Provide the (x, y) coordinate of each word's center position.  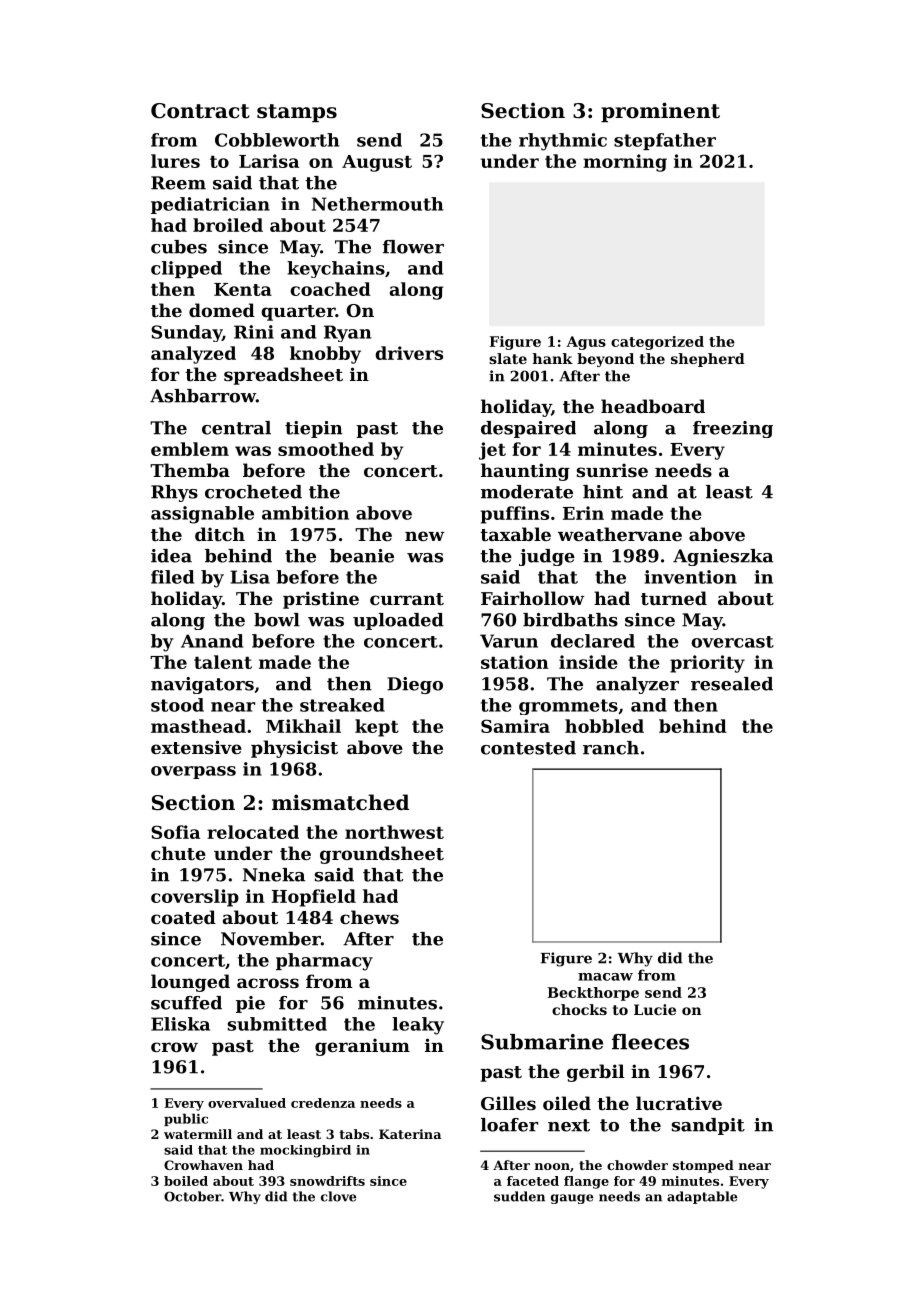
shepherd (708, 360)
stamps (297, 113)
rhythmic (563, 142)
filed (172, 577)
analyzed (193, 355)
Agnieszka (723, 557)
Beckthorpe (593, 994)
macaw (605, 977)
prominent (660, 112)
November (271, 939)
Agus (586, 343)
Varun (509, 641)
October (192, 1196)
